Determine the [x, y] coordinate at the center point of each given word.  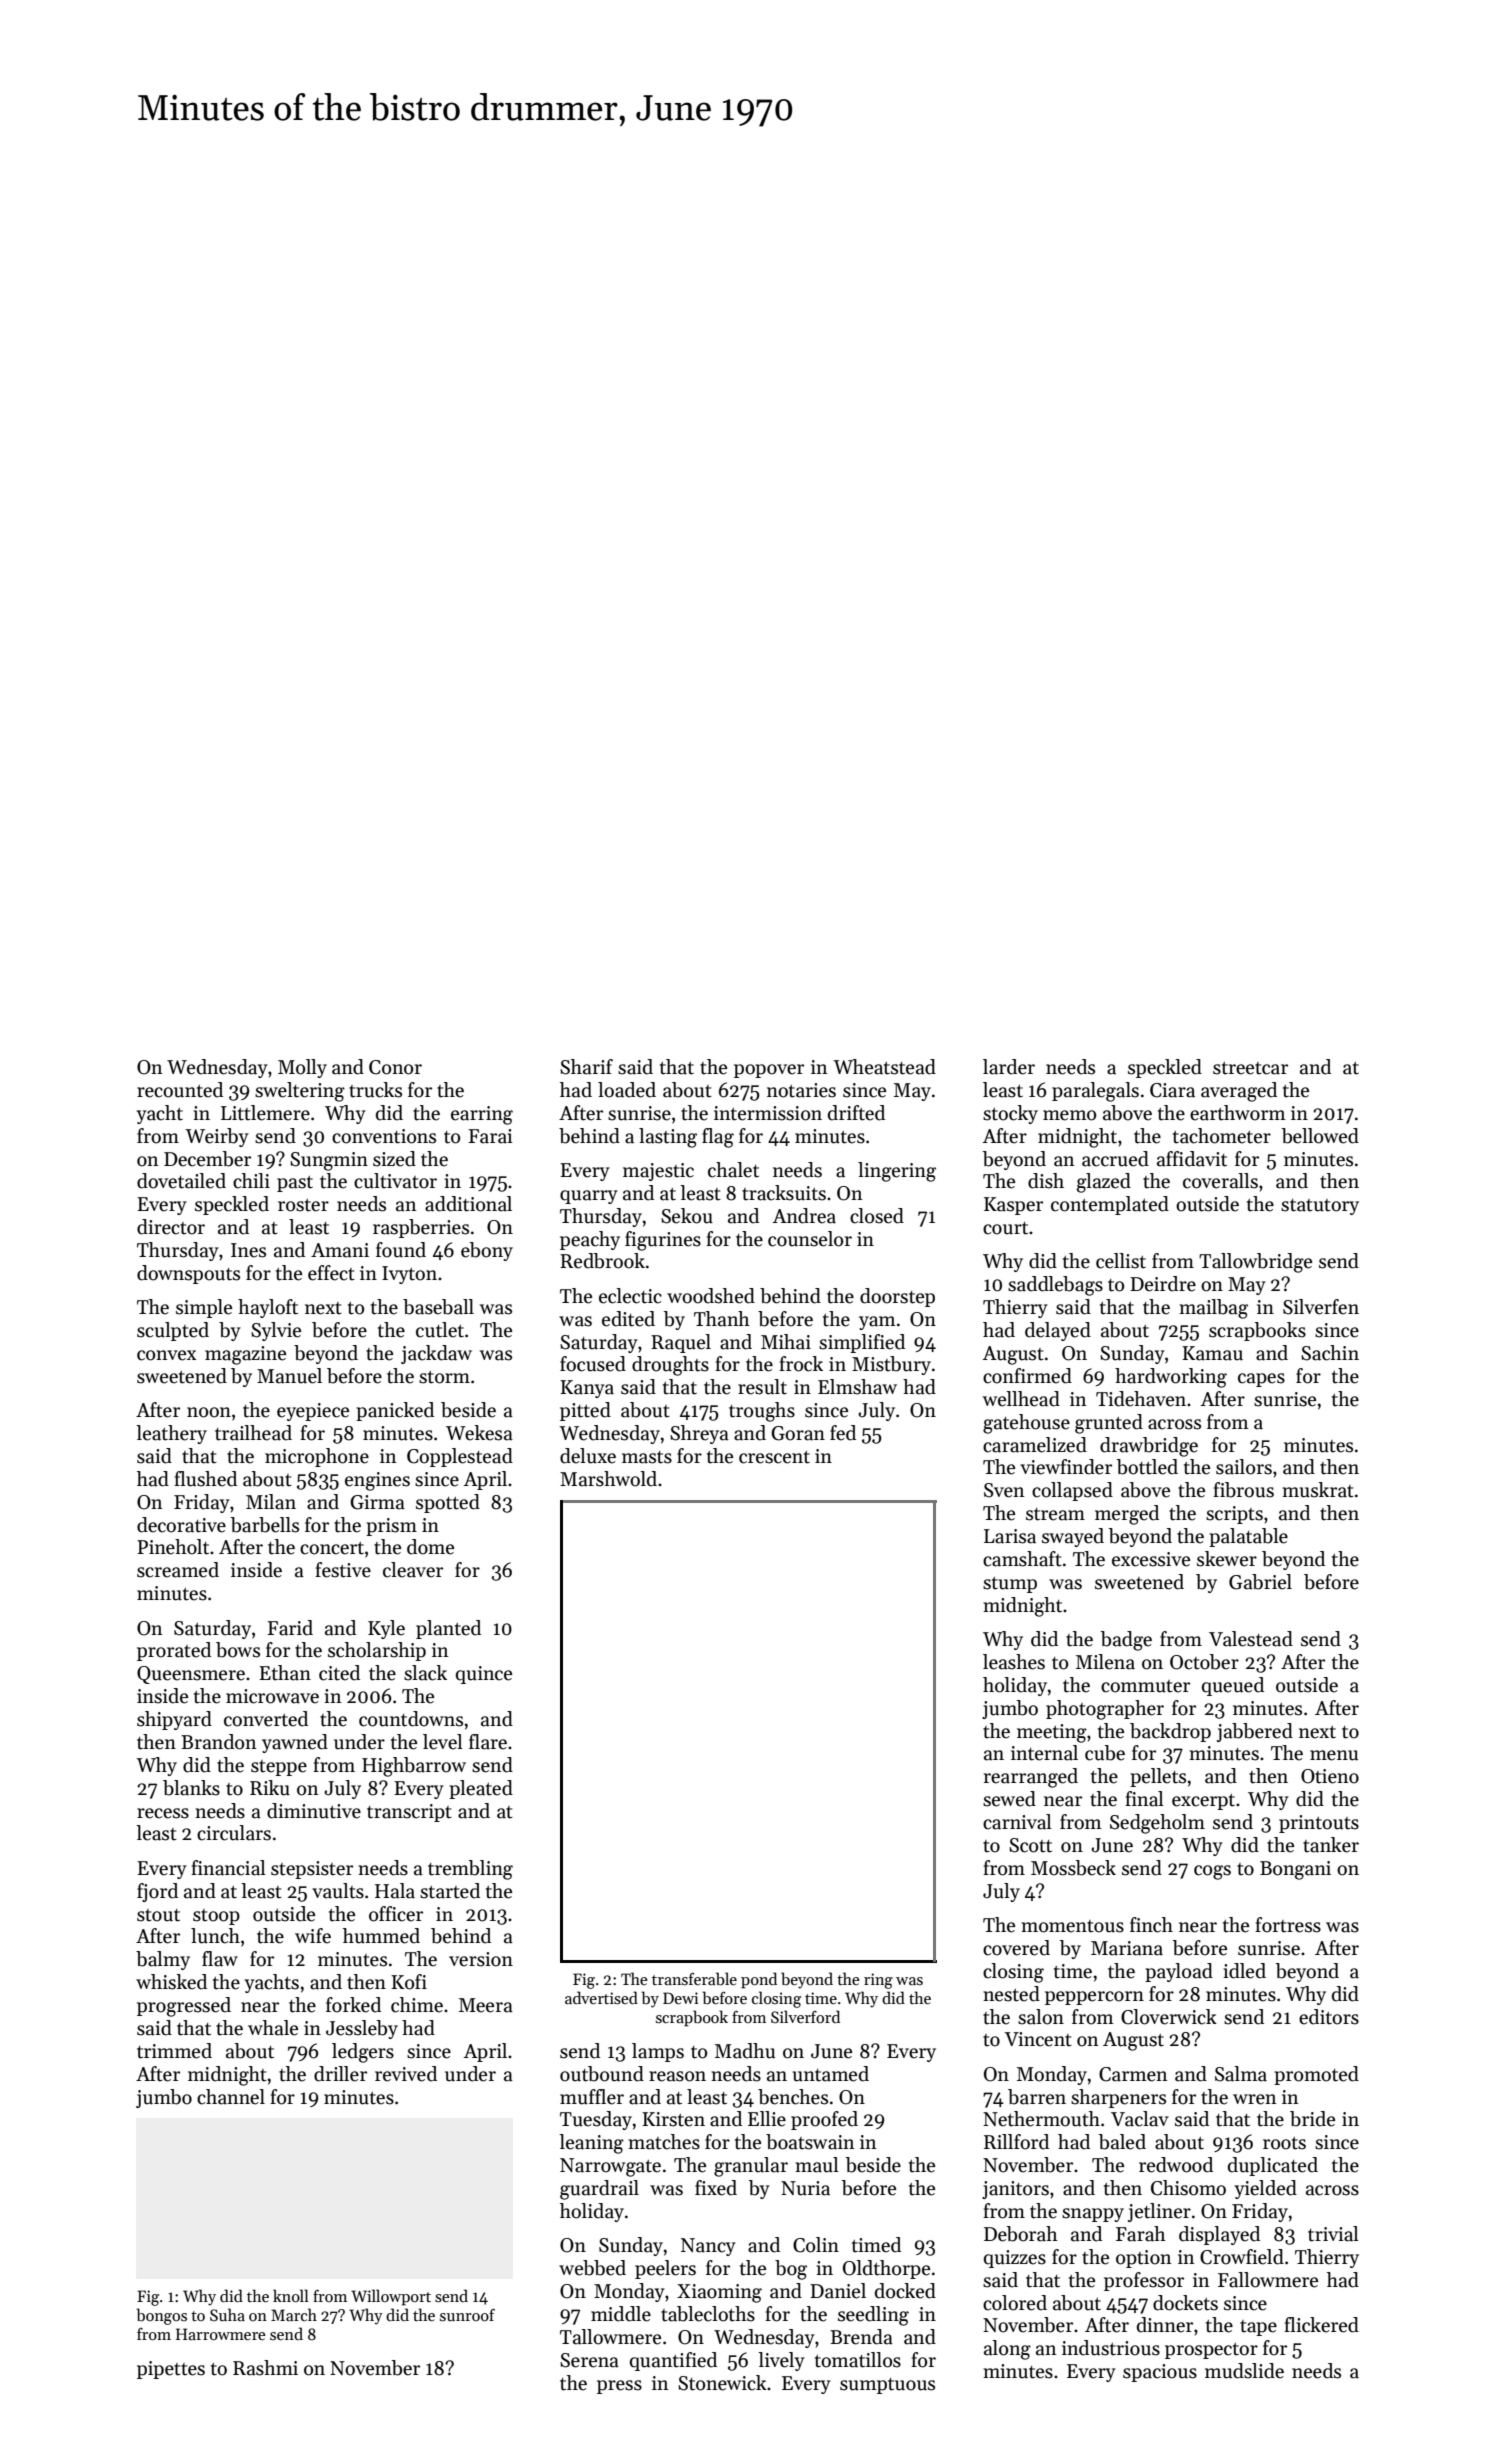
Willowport [391, 2297]
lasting [668, 1138]
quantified [673, 2361]
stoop [216, 1917]
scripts [1234, 1515]
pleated [481, 1789]
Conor [395, 1067]
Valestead [1251, 1639]
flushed [205, 1479]
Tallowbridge [1255, 1263]
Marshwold [608, 1479]
